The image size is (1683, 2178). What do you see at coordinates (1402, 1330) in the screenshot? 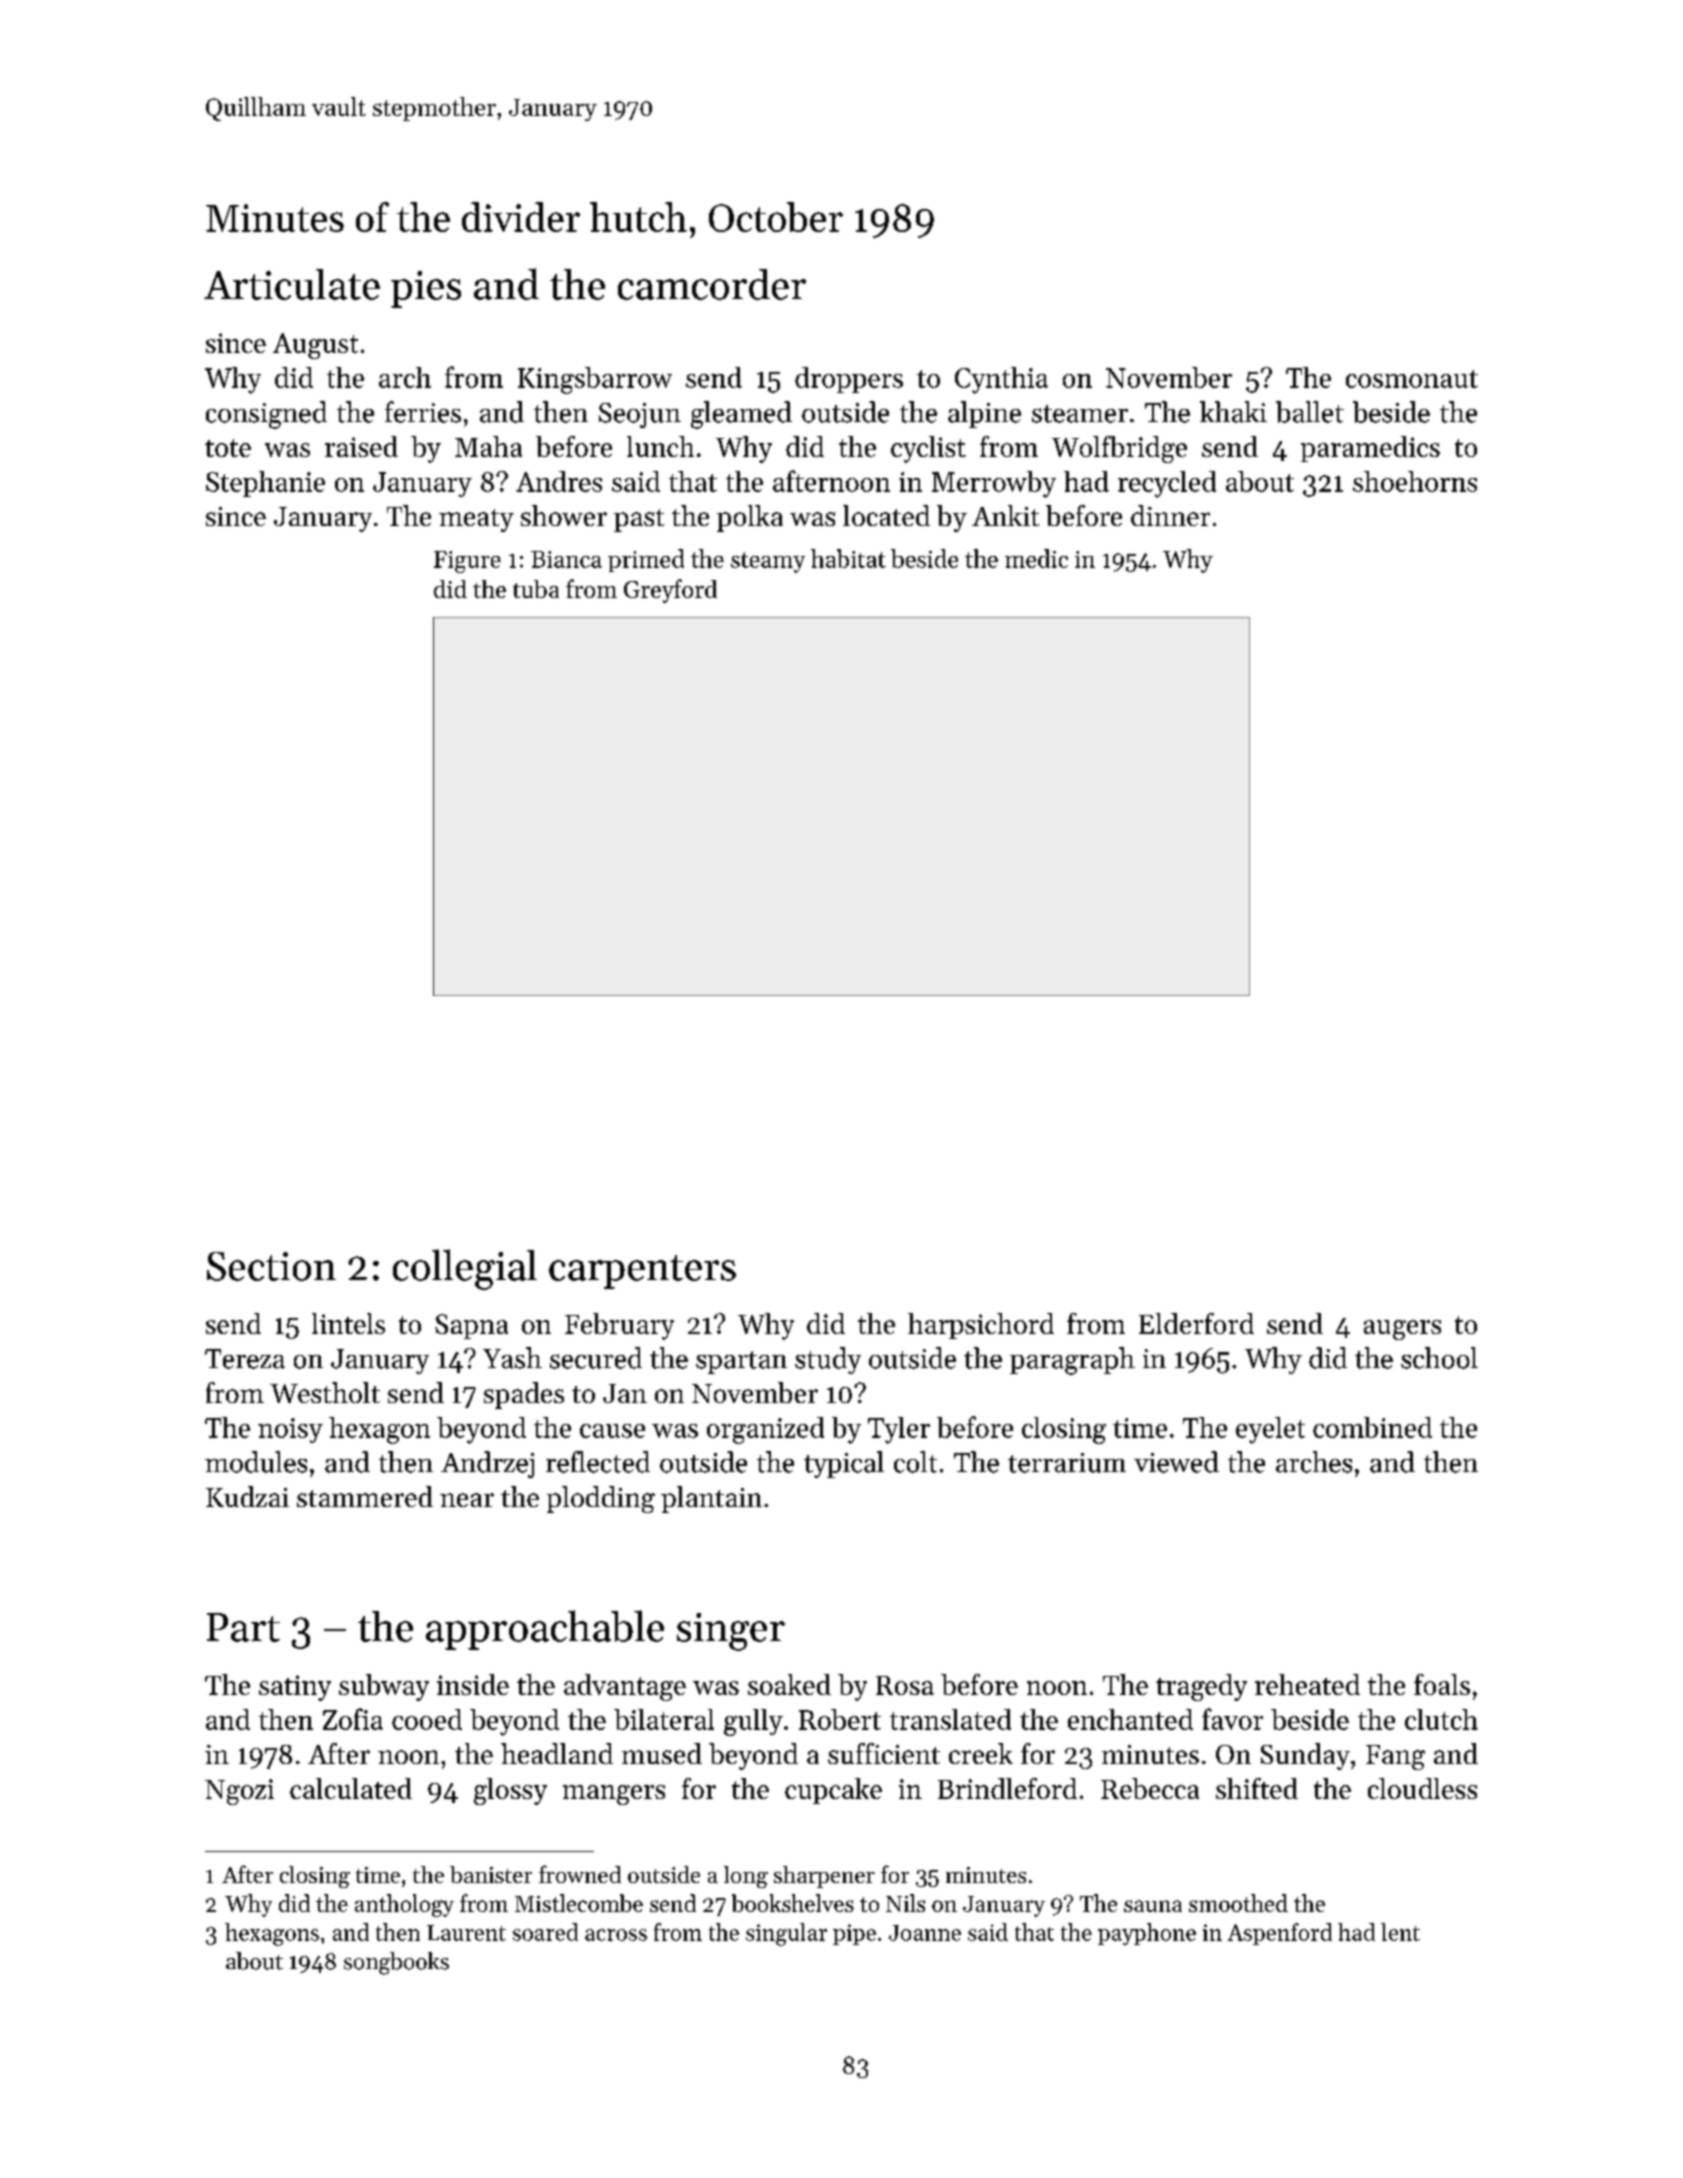
I see `augers` at bounding box center [1402, 1330].
